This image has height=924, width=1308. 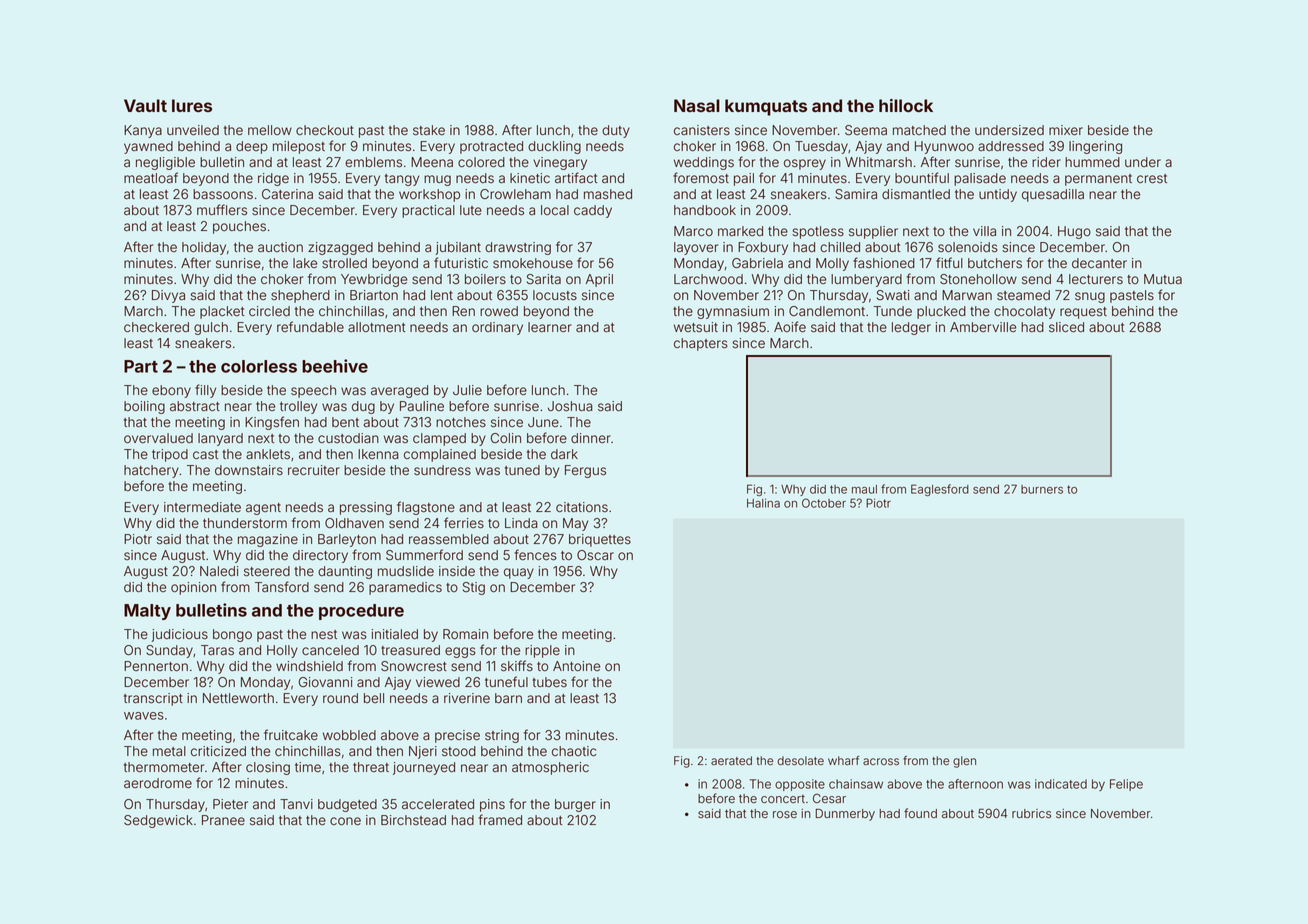 What do you see at coordinates (373, 162) in the image?
I see `emblems` at bounding box center [373, 162].
